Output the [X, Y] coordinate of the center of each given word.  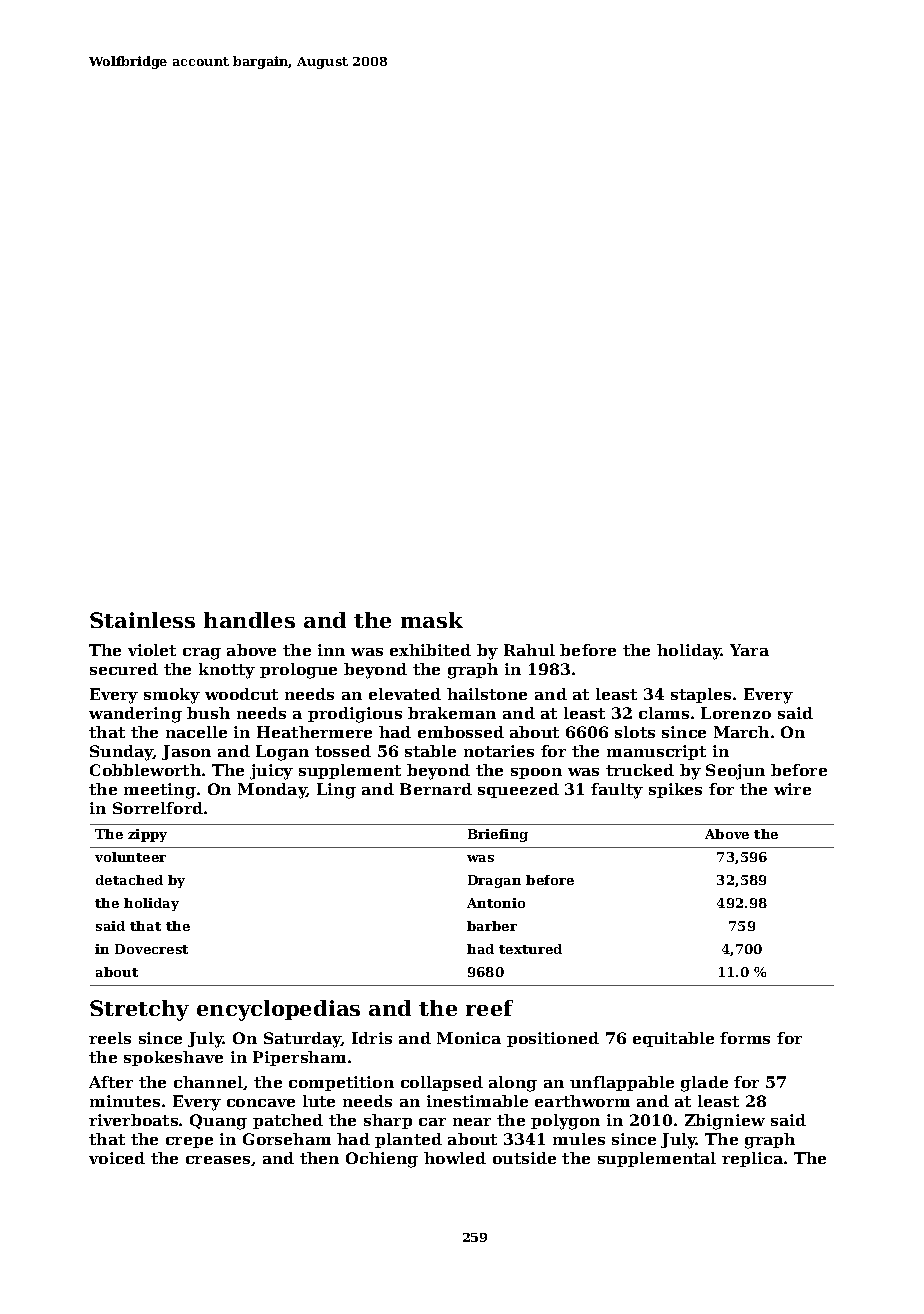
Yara [749, 650]
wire [792, 789]
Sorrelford [158, 808]
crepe [189, 1142]
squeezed [518, 790]
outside [524, 1158]
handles [249, 620]
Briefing [498, 835]
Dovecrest [151, 949]
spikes [675, 790]
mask [432, 620]
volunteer [130, 857]
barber [492, 926]
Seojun [735, 772]
